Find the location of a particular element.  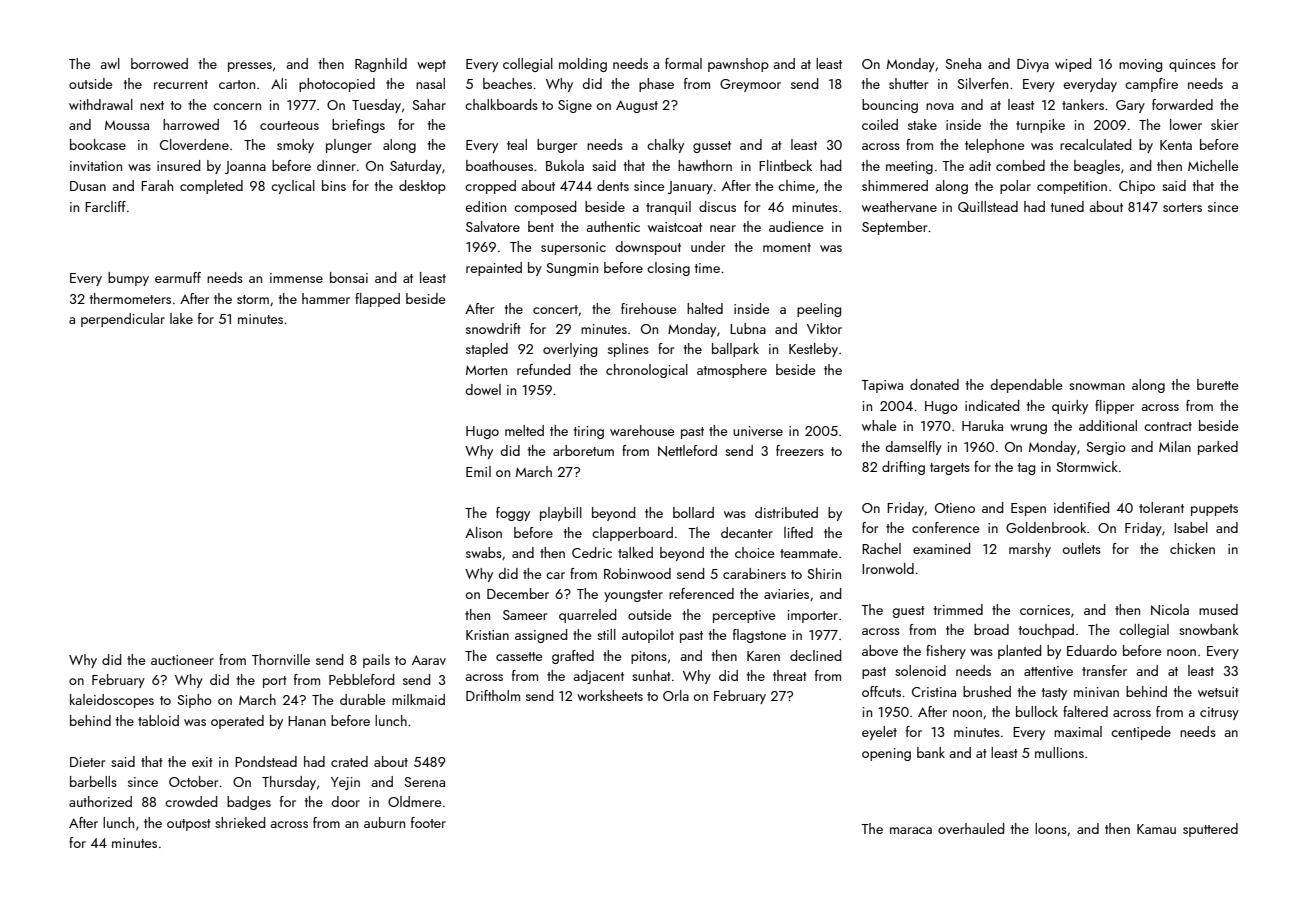

sunhat is located at coordinates (651, 675).
